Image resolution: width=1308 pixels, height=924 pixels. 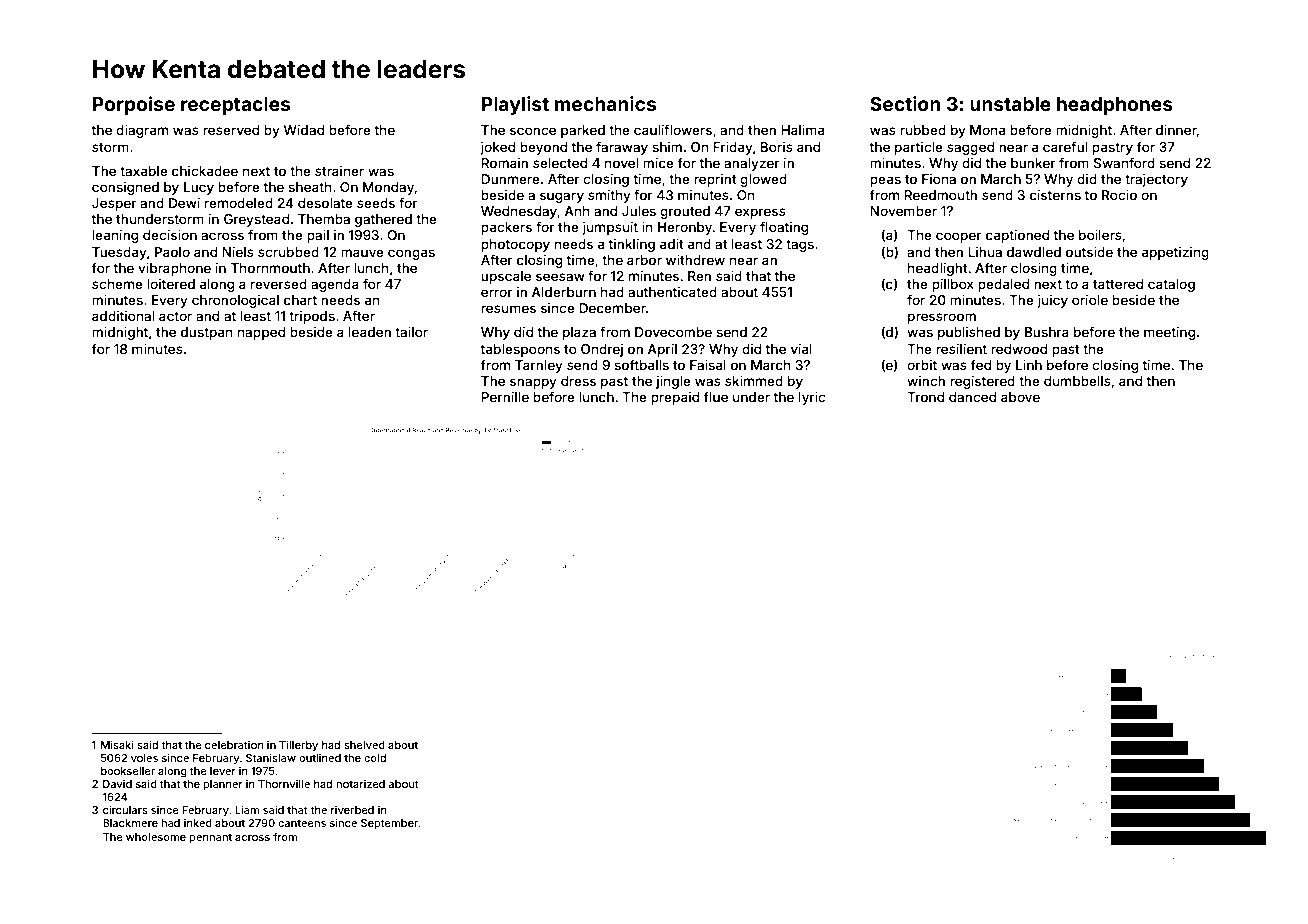 I want to click on lyric, so click(x=812, y=398).
